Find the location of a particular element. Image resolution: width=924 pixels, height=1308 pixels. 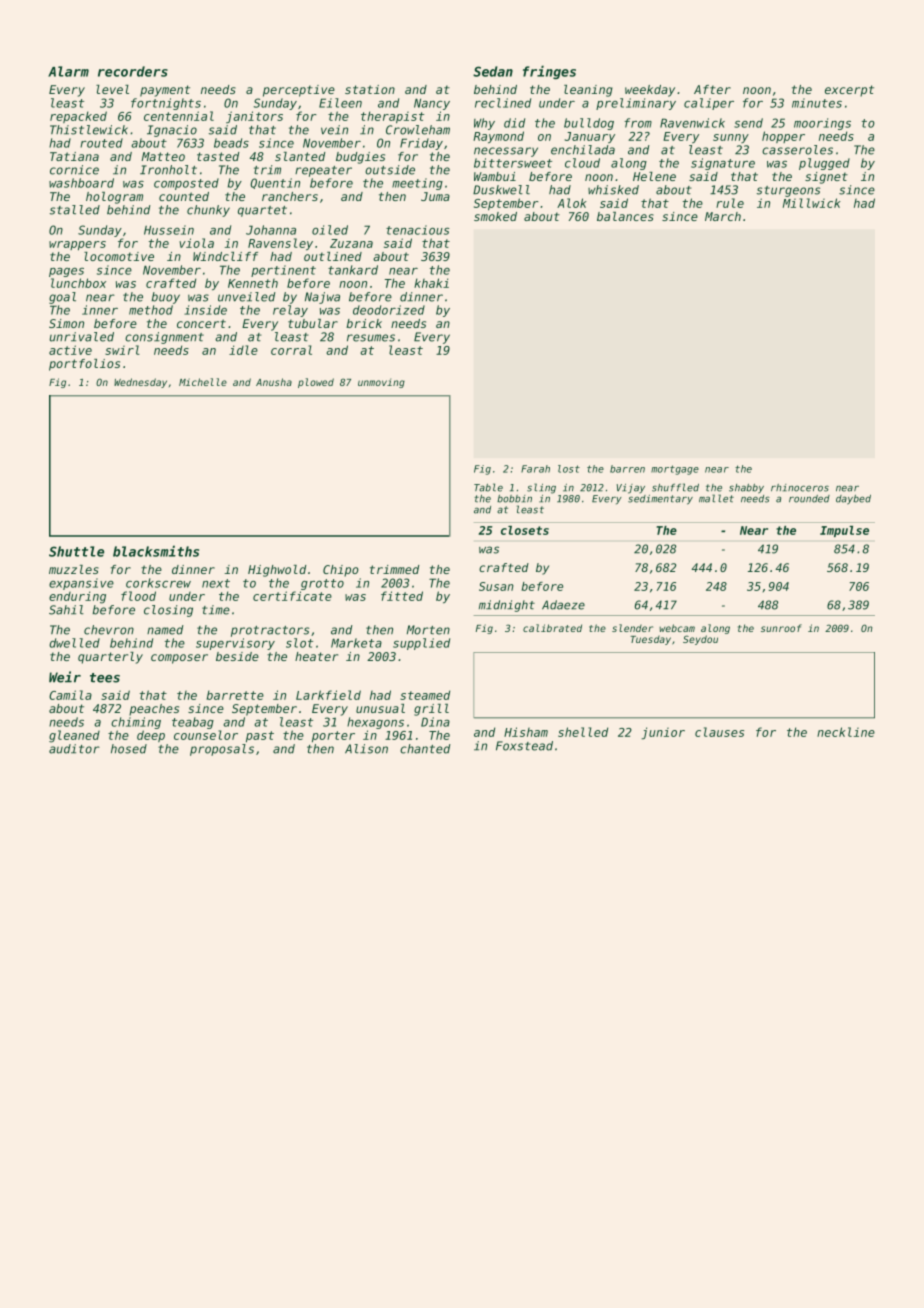

unmoving is located at coordinates (381, 383).
